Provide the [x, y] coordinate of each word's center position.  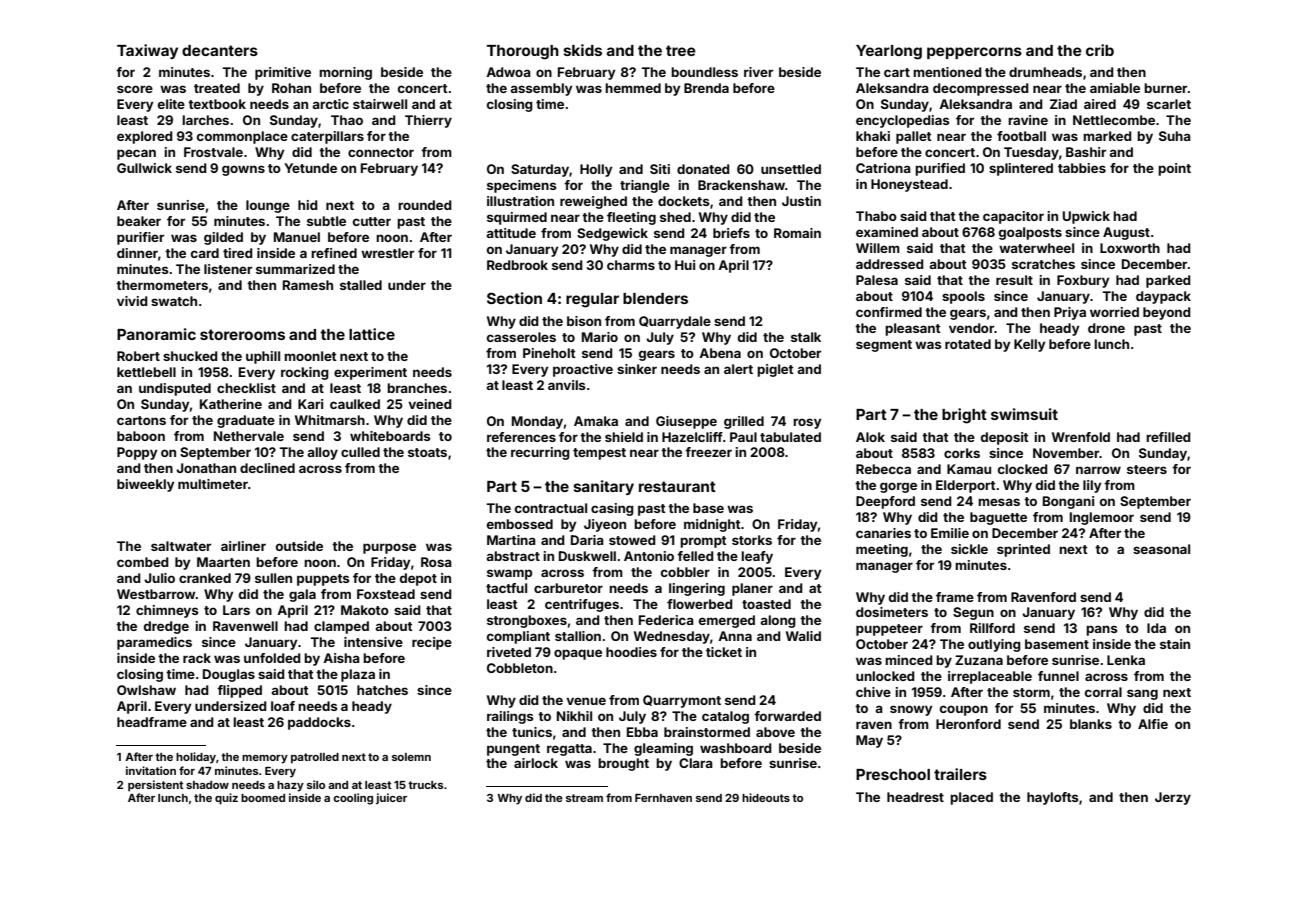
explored [145, 137]
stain [1175, 644]
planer [752, 589]
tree [681, 50]
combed [143, 562]
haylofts [1053, 798]
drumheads [1045, 72]
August [1126, 233]
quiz [226, 799]
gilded [223, 238]
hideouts [766, 797]
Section [514, 298]
